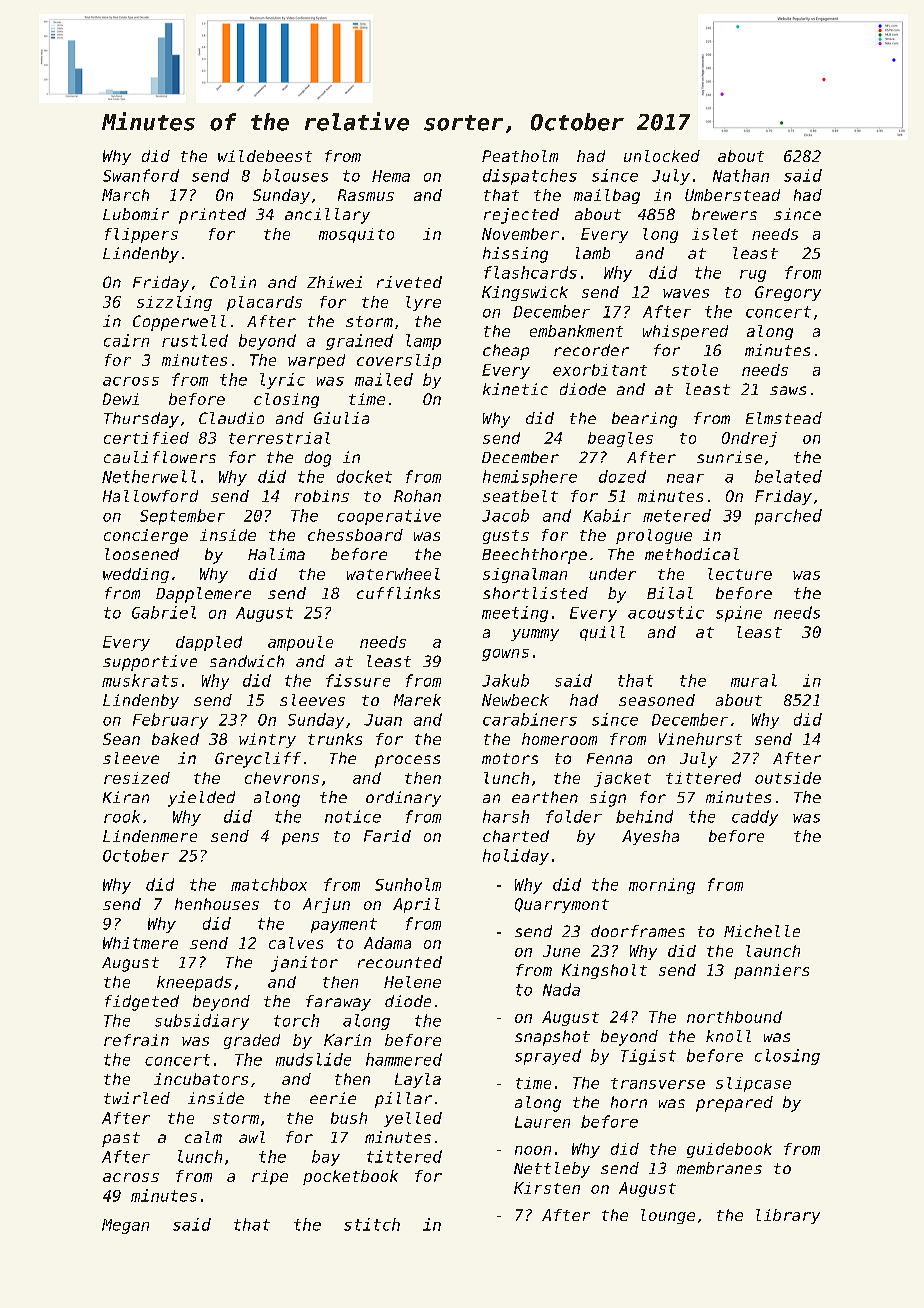 Image resolution: width=924 pixels, height=1308 pixels. I want to click on caddy, so click(755, 818).
